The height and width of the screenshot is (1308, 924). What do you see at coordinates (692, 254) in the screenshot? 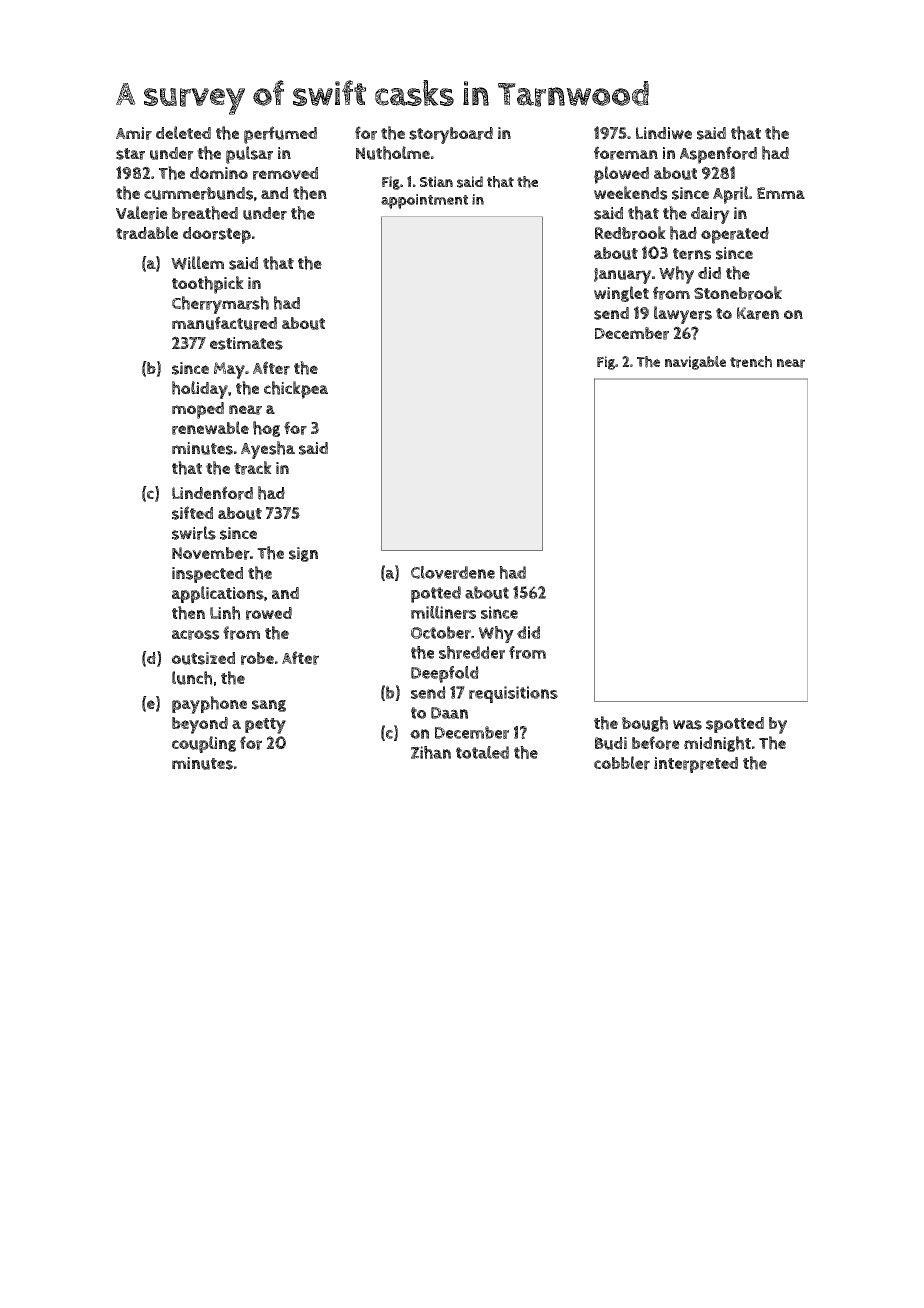
I see `terns` at bounding box center [692, 254].
